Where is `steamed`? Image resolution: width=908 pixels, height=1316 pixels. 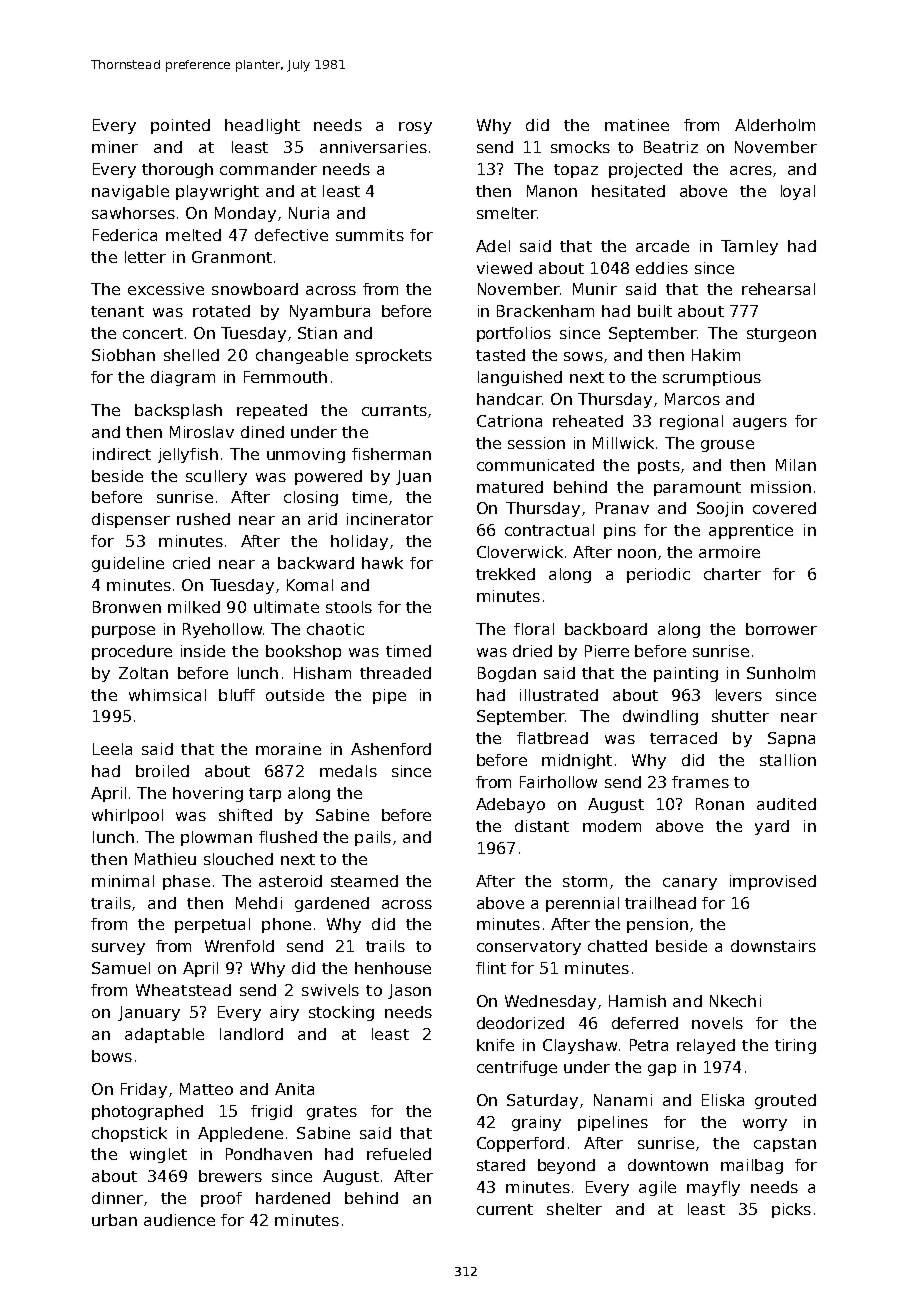 steamed is located at coordinates (364, 881).
